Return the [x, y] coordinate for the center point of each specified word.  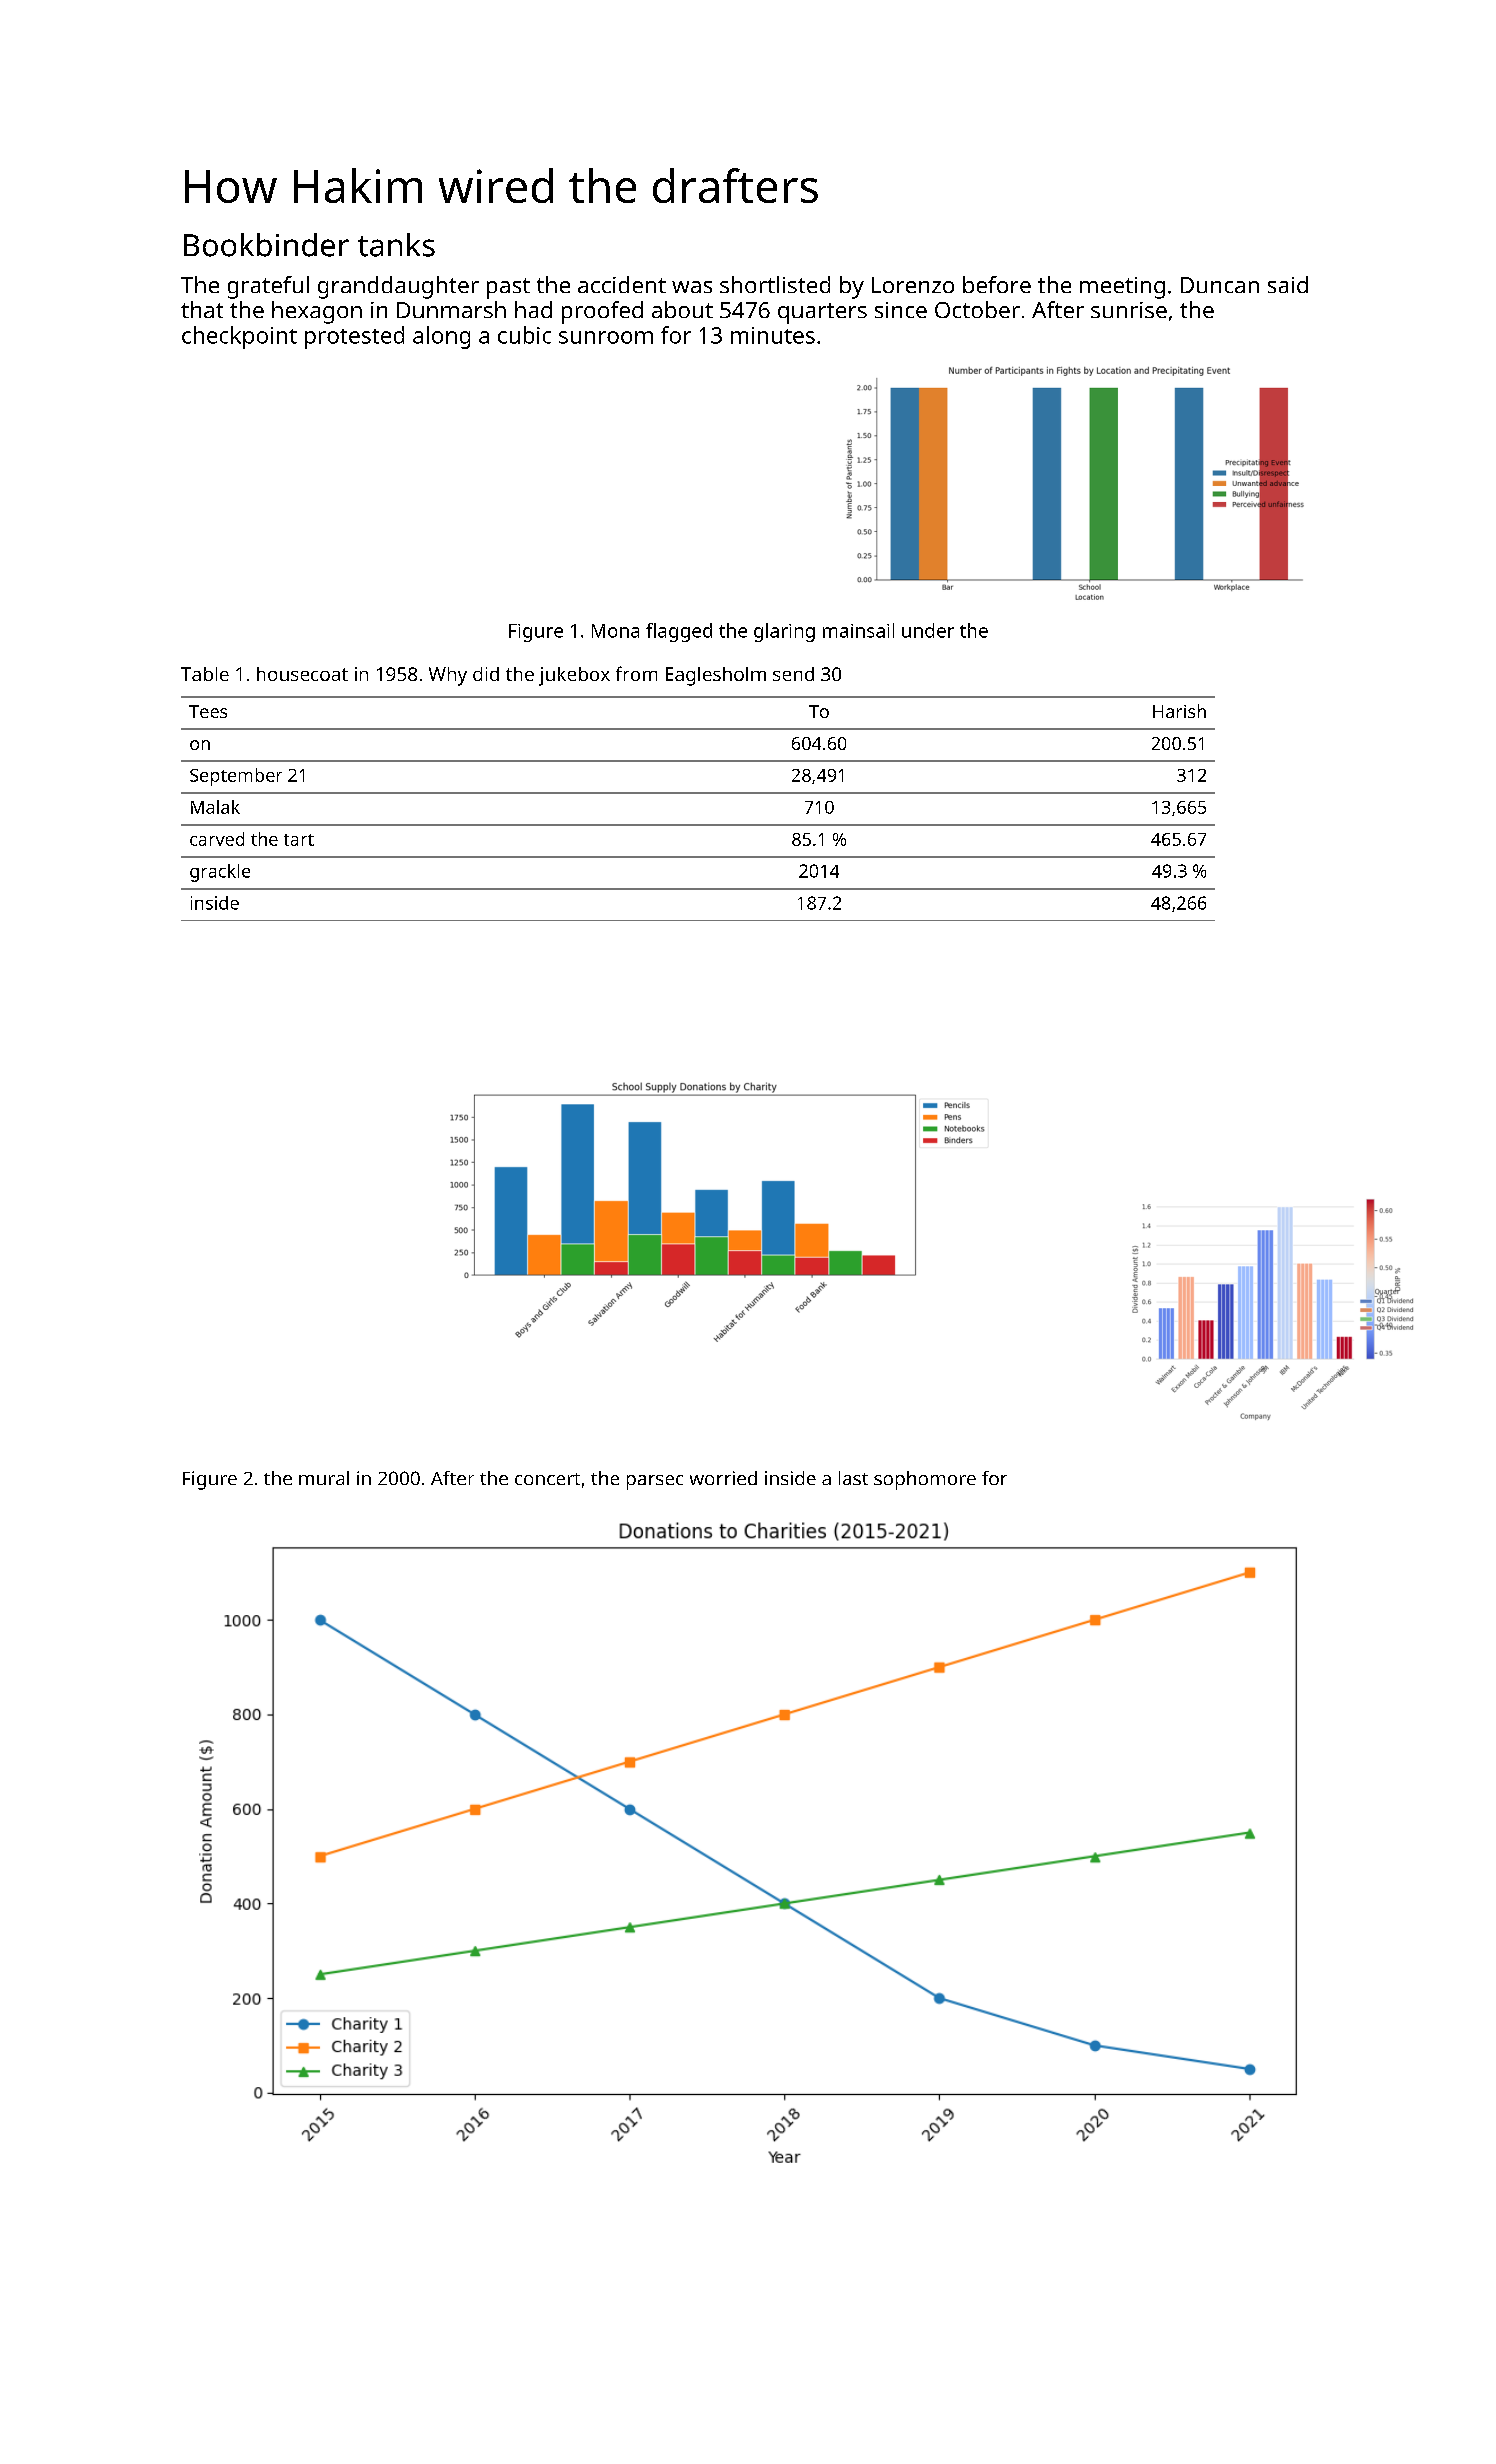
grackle [220, 873]
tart [299, 840]
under [928, 630]
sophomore [925, 1480]
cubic [524, 335]
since [901, 310]
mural [324, 1478]
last [853, 1478]
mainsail [858, 630]
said [1288, 284]
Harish [1179, 711]
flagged [679, 632]
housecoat [302, 674]
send [793, 674]
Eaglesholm [716, 676]
